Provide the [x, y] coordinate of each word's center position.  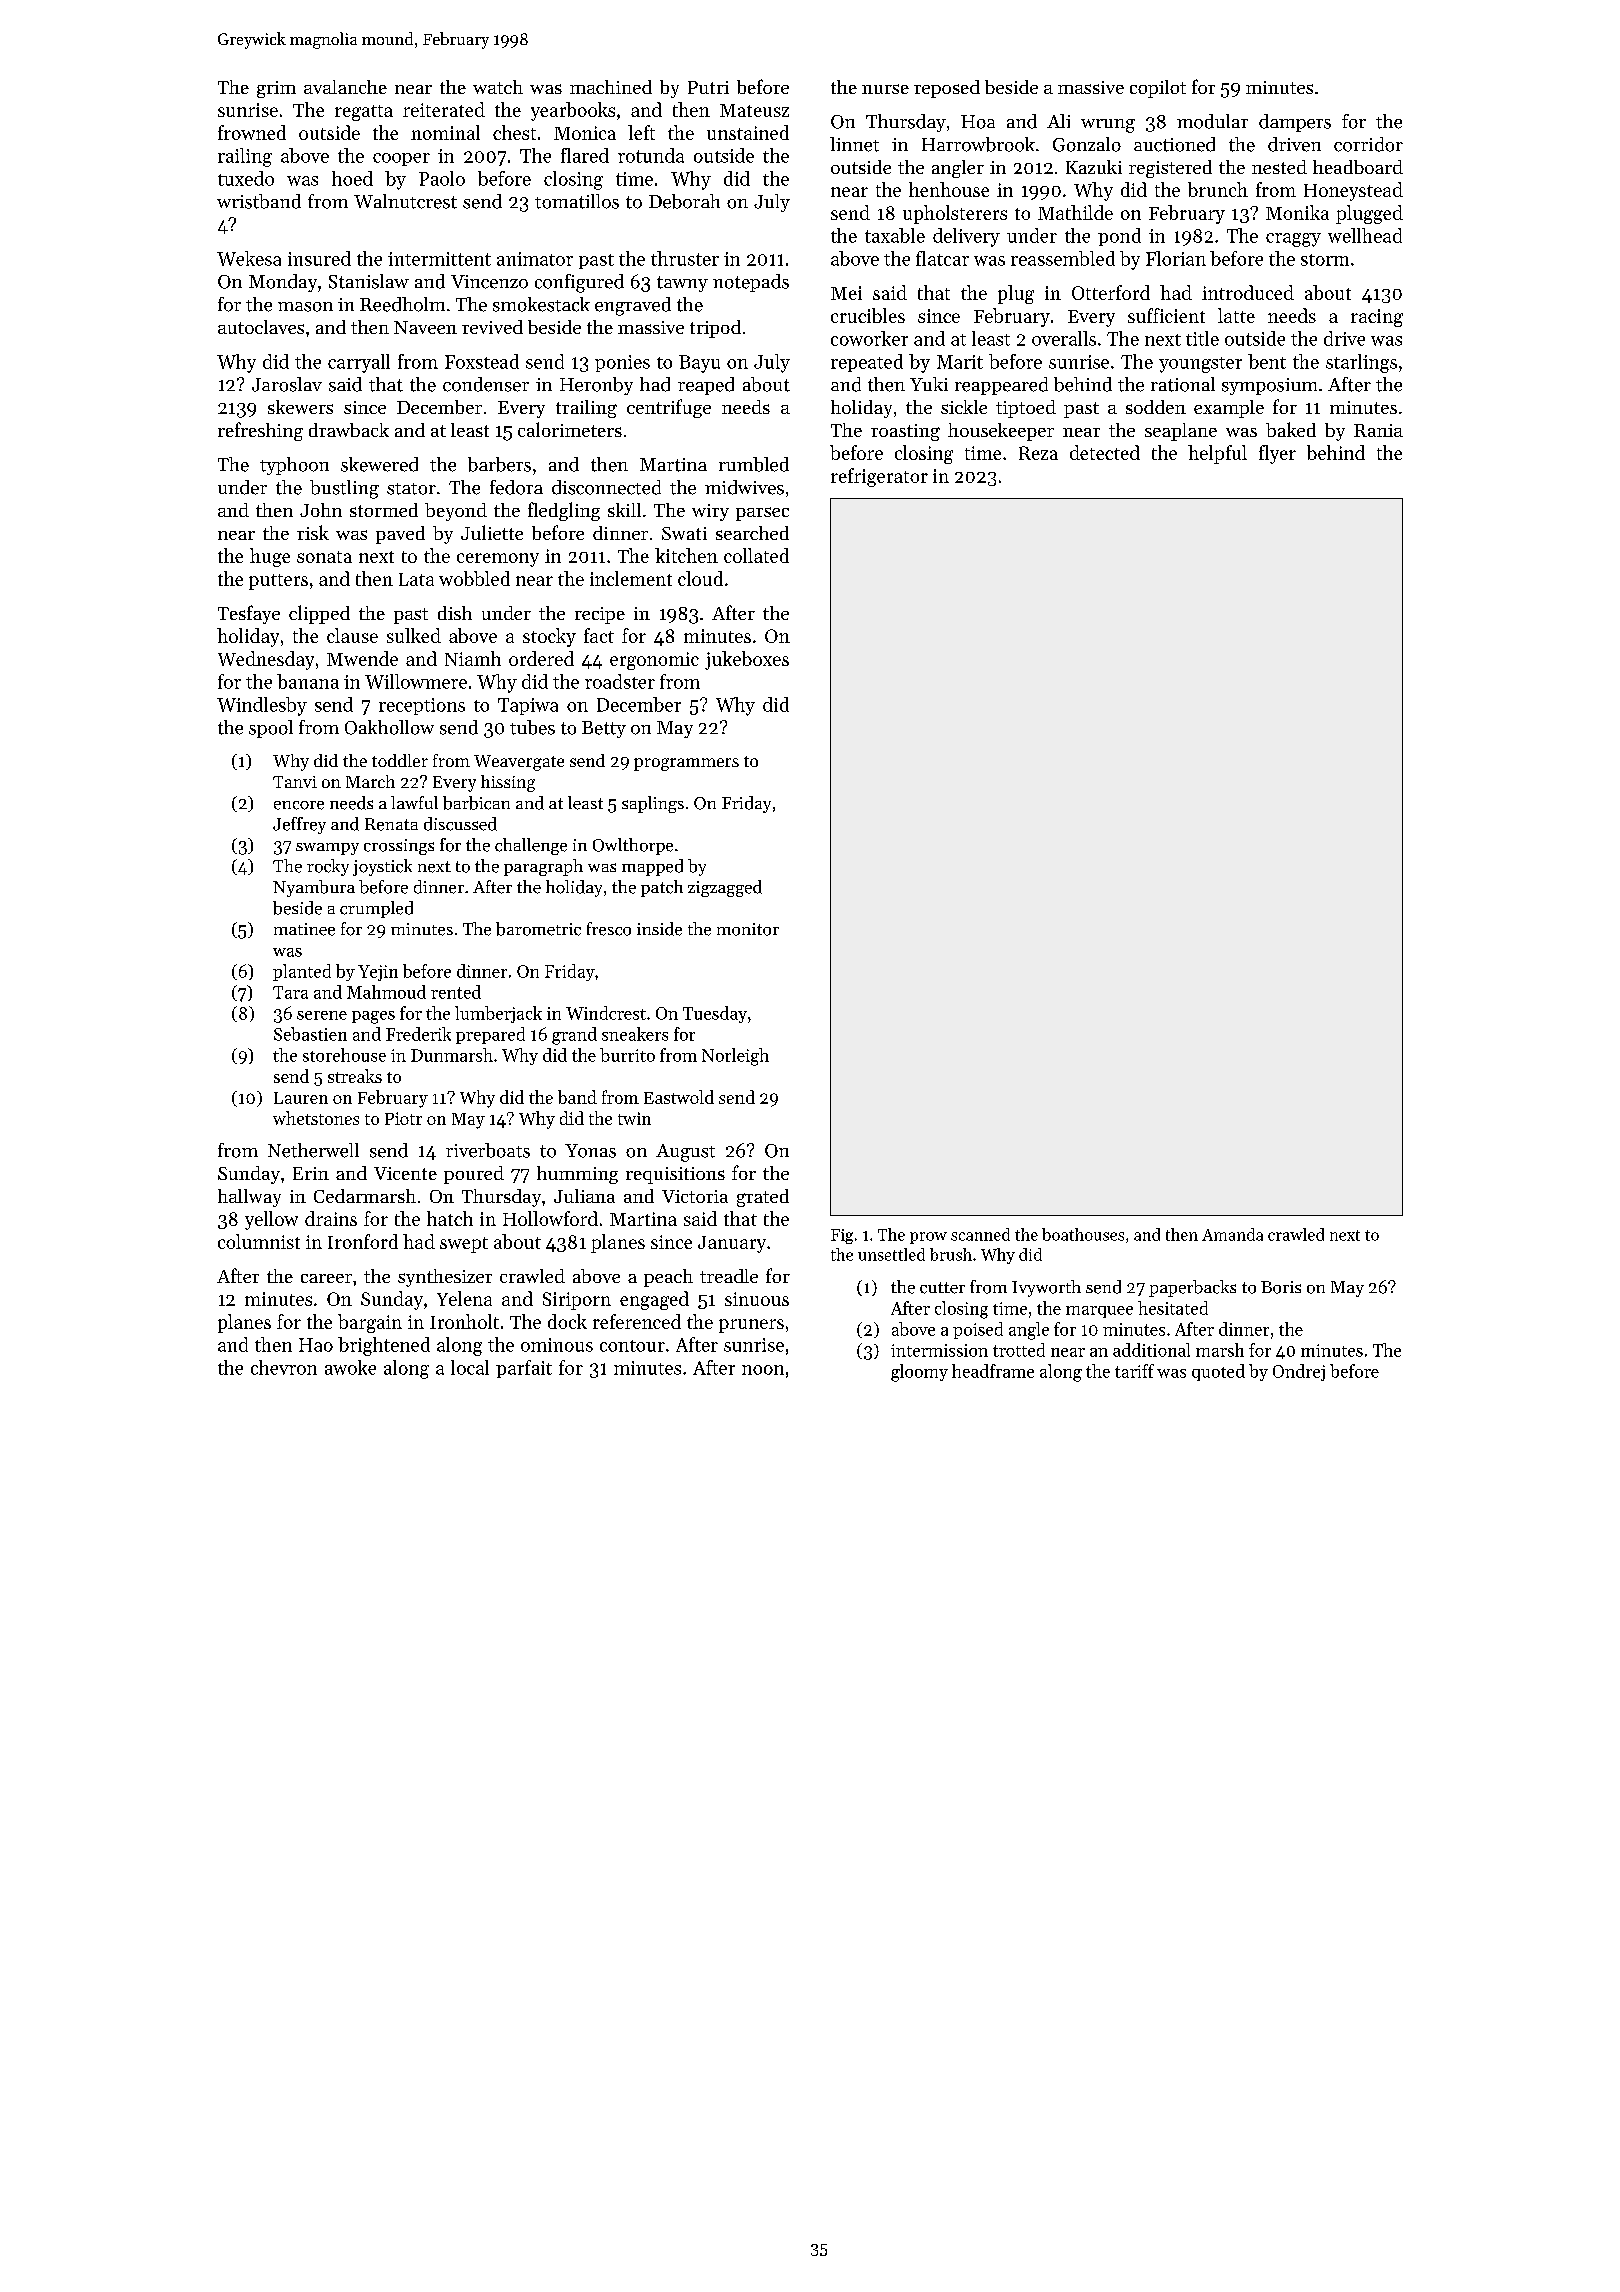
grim [276, 89]
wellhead [1365, 235]
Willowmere [416, 681]
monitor [748, 929]
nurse [885, 89]
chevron [284, 1367]
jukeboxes [747, 660]
